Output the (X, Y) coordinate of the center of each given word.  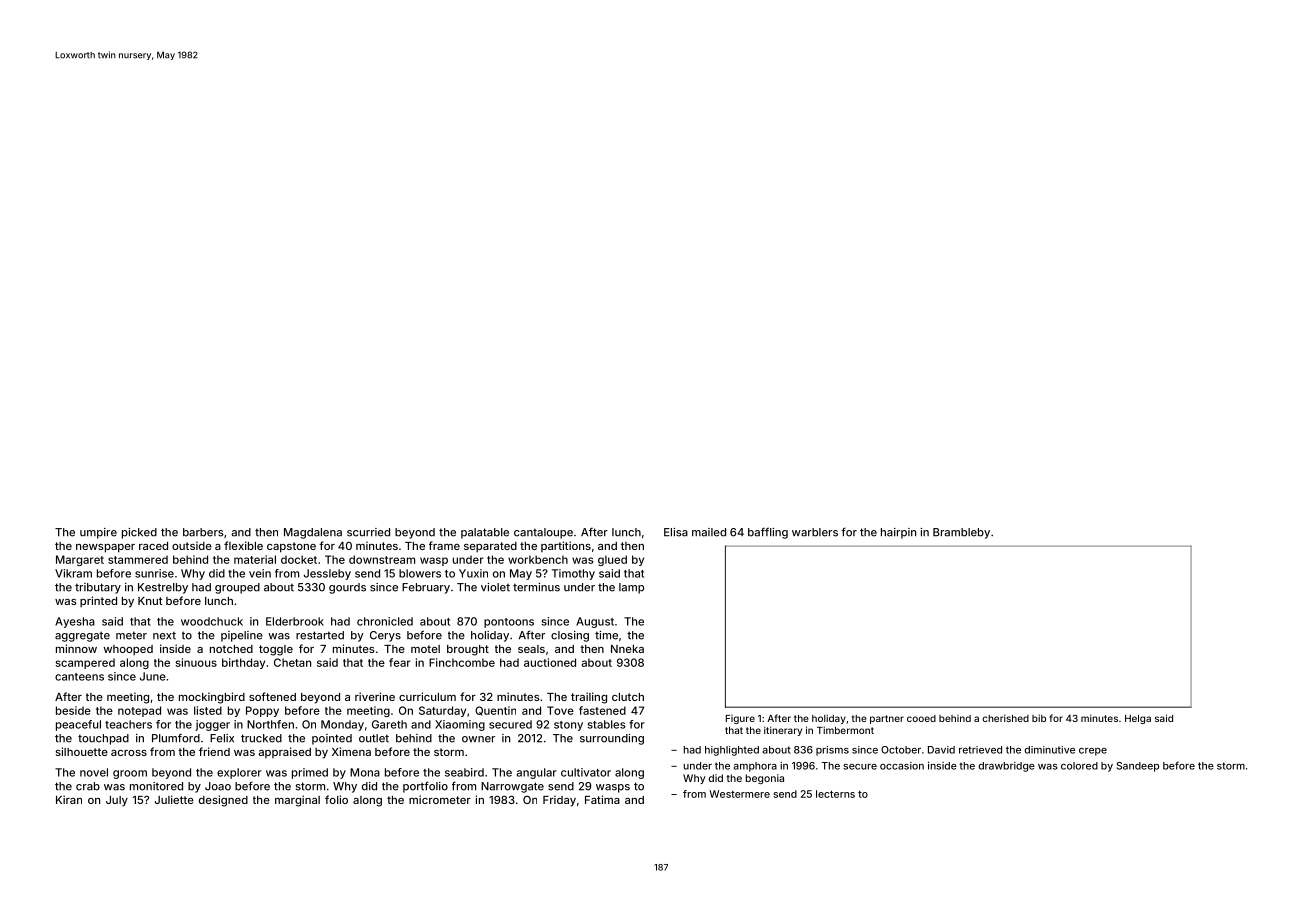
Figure (740, 719)
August (595, 622)
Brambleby (961, 533)
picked (139, 533)
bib (1039, 718)
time (606, 635)
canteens (79, 677)
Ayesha (75, 622)
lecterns (835, 794)
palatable (485, 533)
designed (223, 801)
